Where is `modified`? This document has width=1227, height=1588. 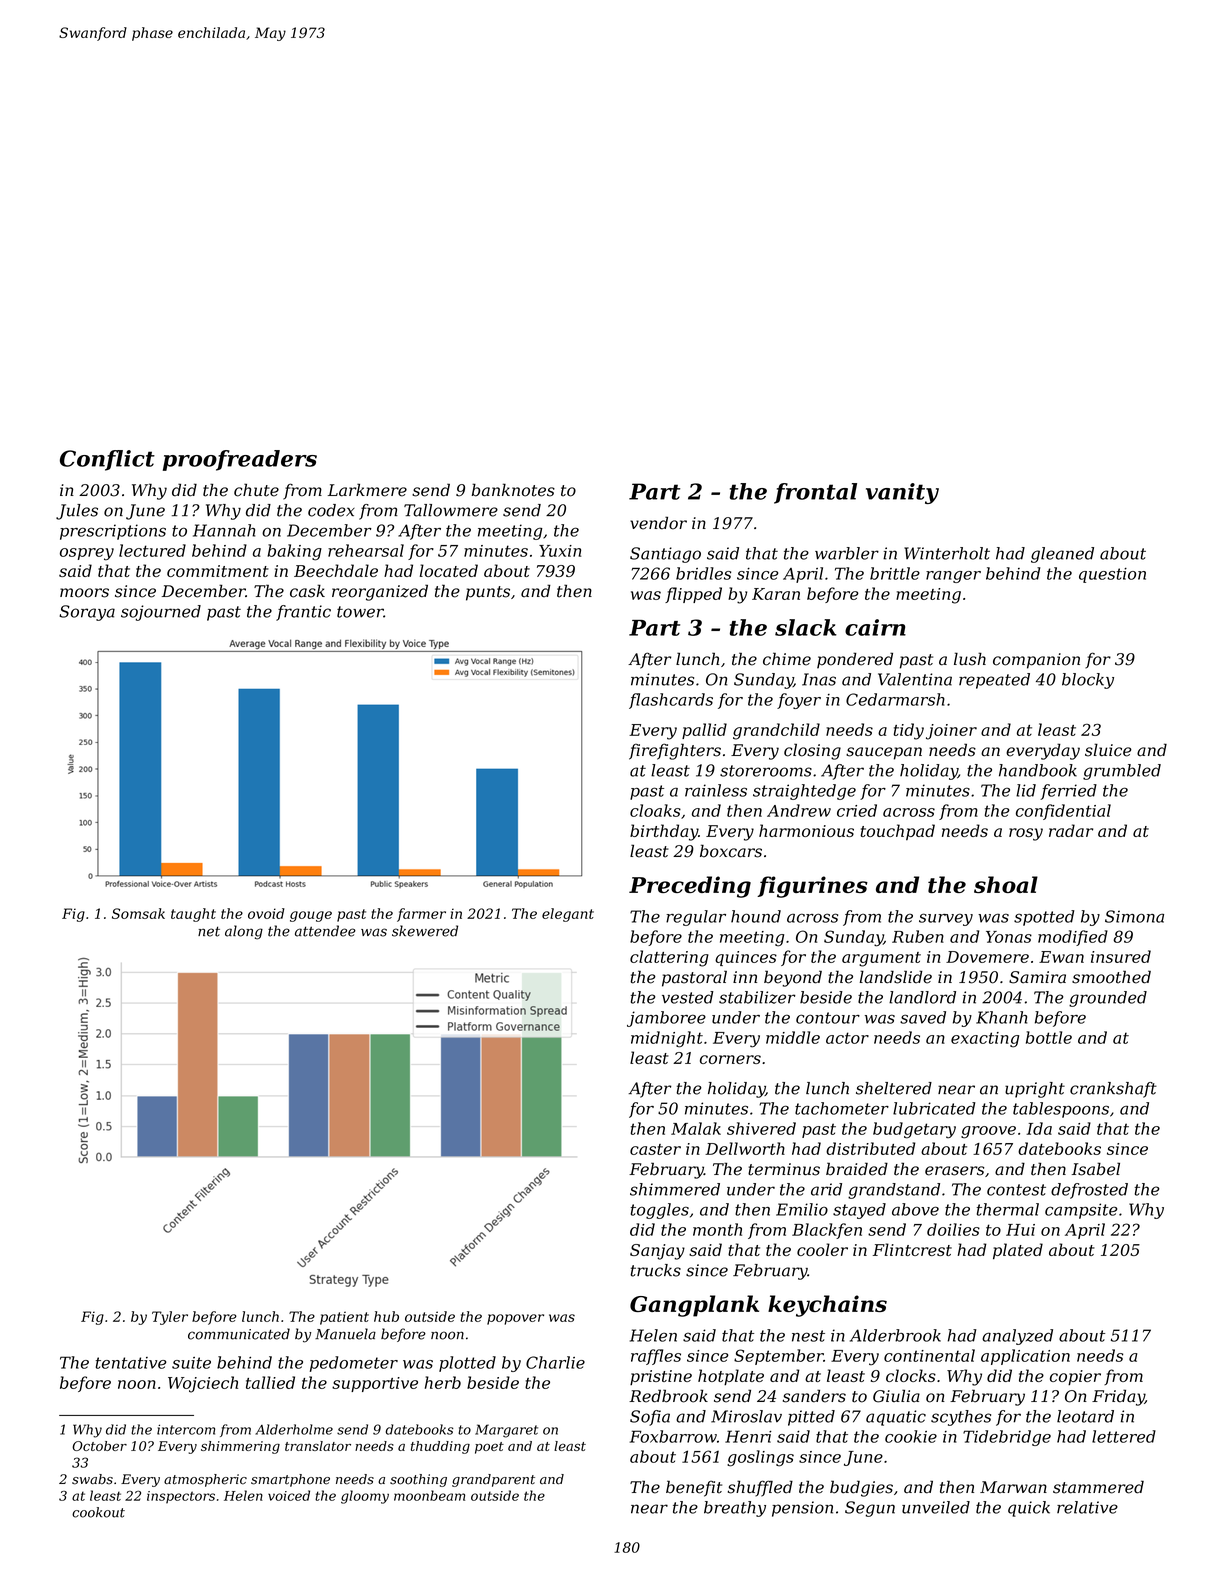 modified is located at coordinates (1073, 938).
